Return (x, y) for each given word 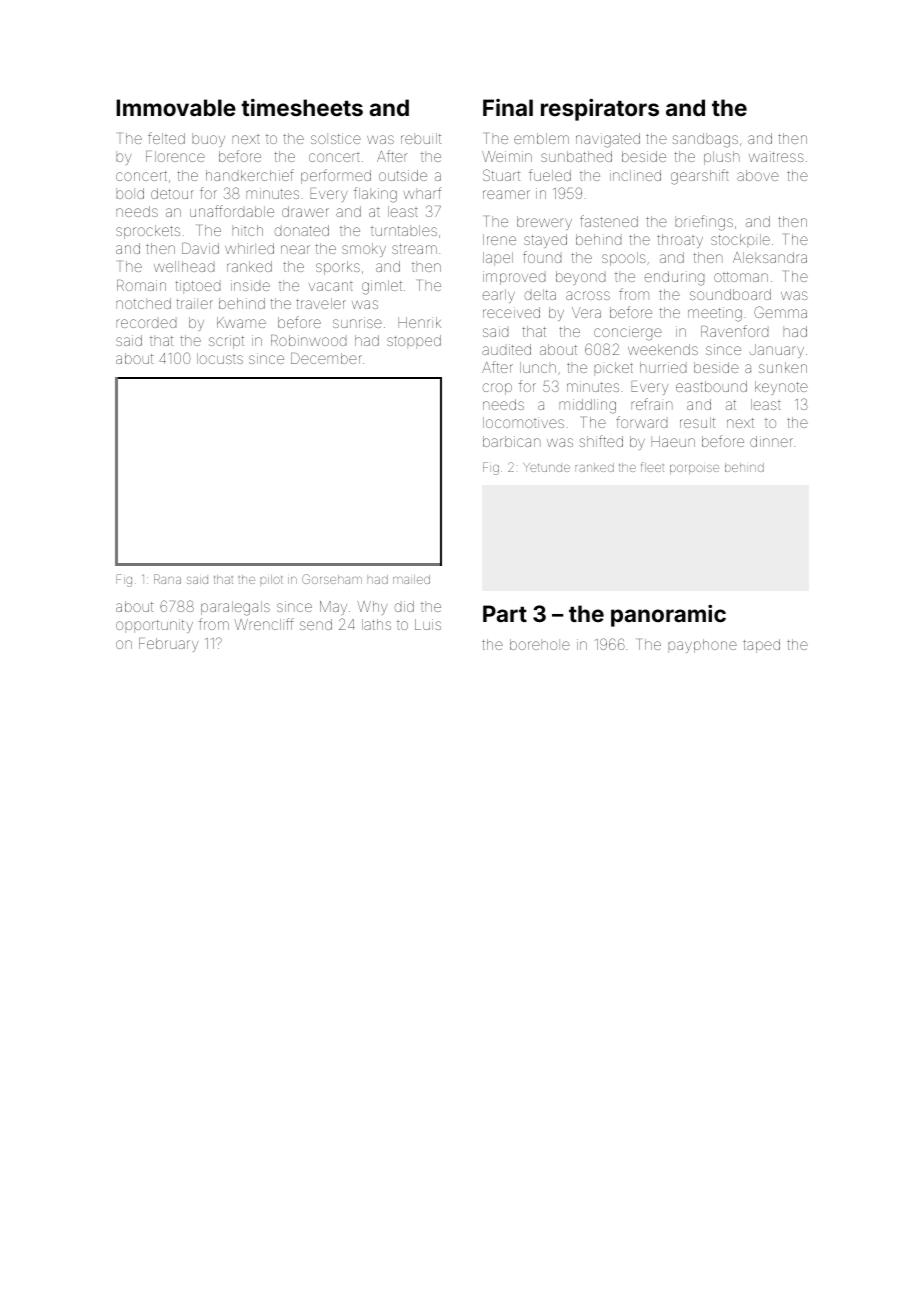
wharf (422, 193)
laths (376, 624)
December (326, 358)
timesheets (302, 107)
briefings (704, 223)
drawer (305, 211)
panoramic (668, 616)
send (316, 624)
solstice (336, 138)
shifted (601, 441)
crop (497, 389)
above (758, 175)
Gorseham (332, 579)
